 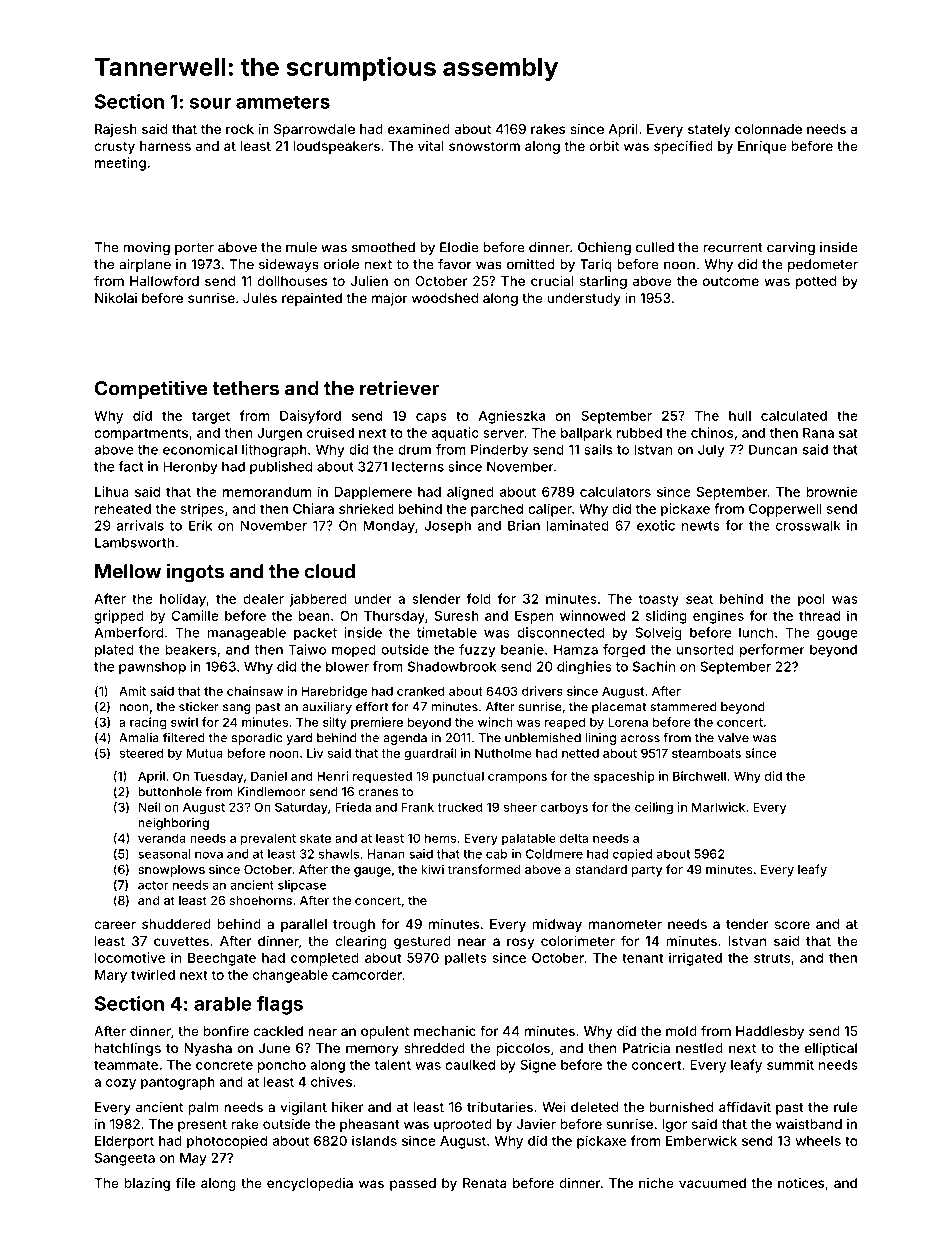 What do you see at coordinates (120, 164) in the page?
I see `meeting` at bounding box center [120, 164].
